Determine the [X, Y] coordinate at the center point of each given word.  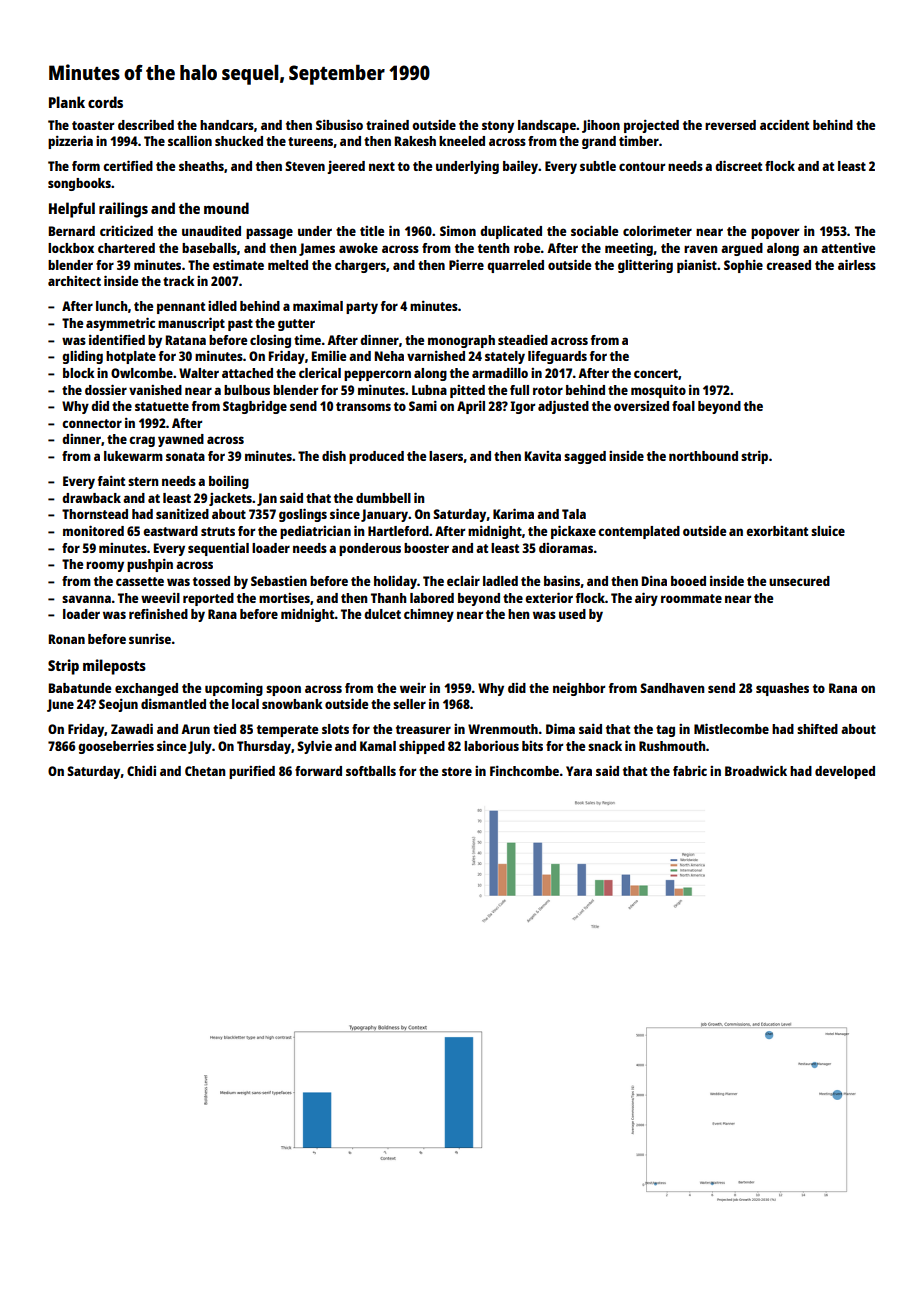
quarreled [515, 266]
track [179, 281]
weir [413, 688]
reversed [730, 125]
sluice [828, 531]
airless [857, 264]
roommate [691, 598]
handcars [227, 125]
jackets [230, 499]
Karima [513, 513]
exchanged [146, 689]
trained [387, 124]
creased [788, 265]
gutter [296, 325]
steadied [523, 340]
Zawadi [132, 728]
